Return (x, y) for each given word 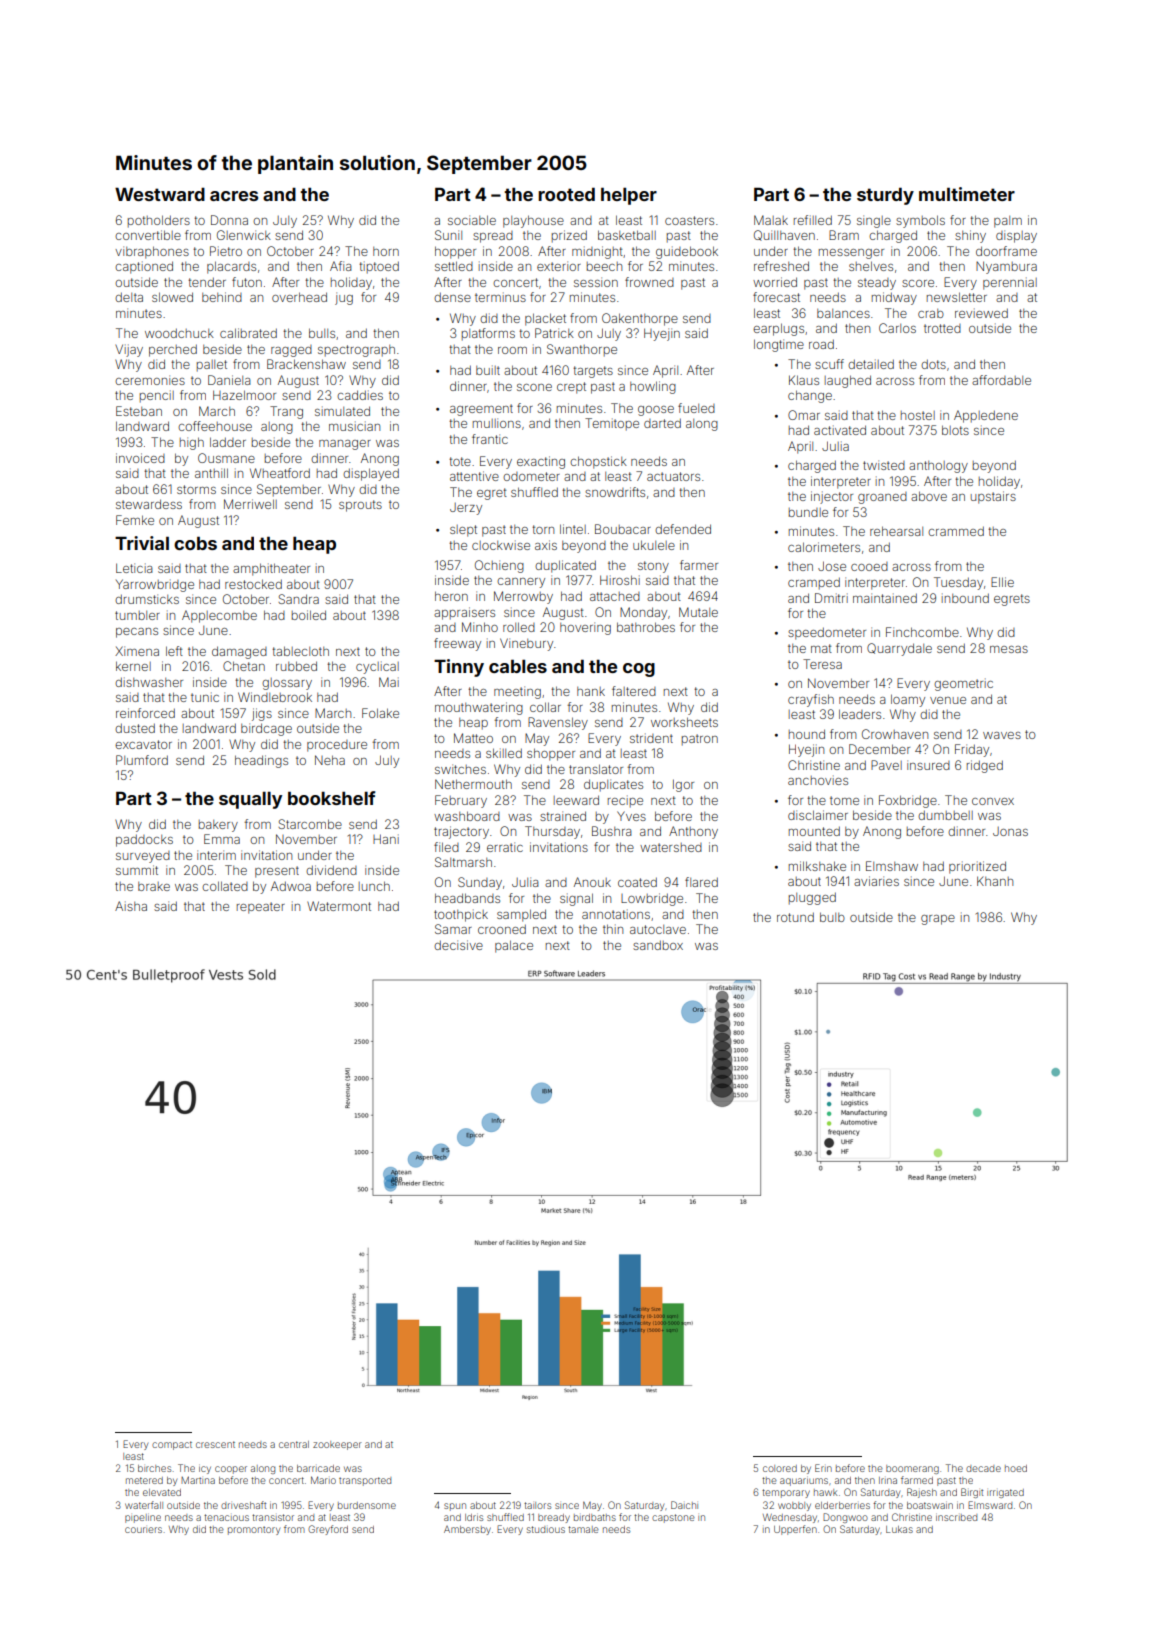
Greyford (328, 1530)
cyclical (377, 667)
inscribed (956, 1517)
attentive (474, 476)
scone (534, 387)
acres (234, 196)
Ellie (1002, 582)
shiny (970, 236)
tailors (537, 1505)
